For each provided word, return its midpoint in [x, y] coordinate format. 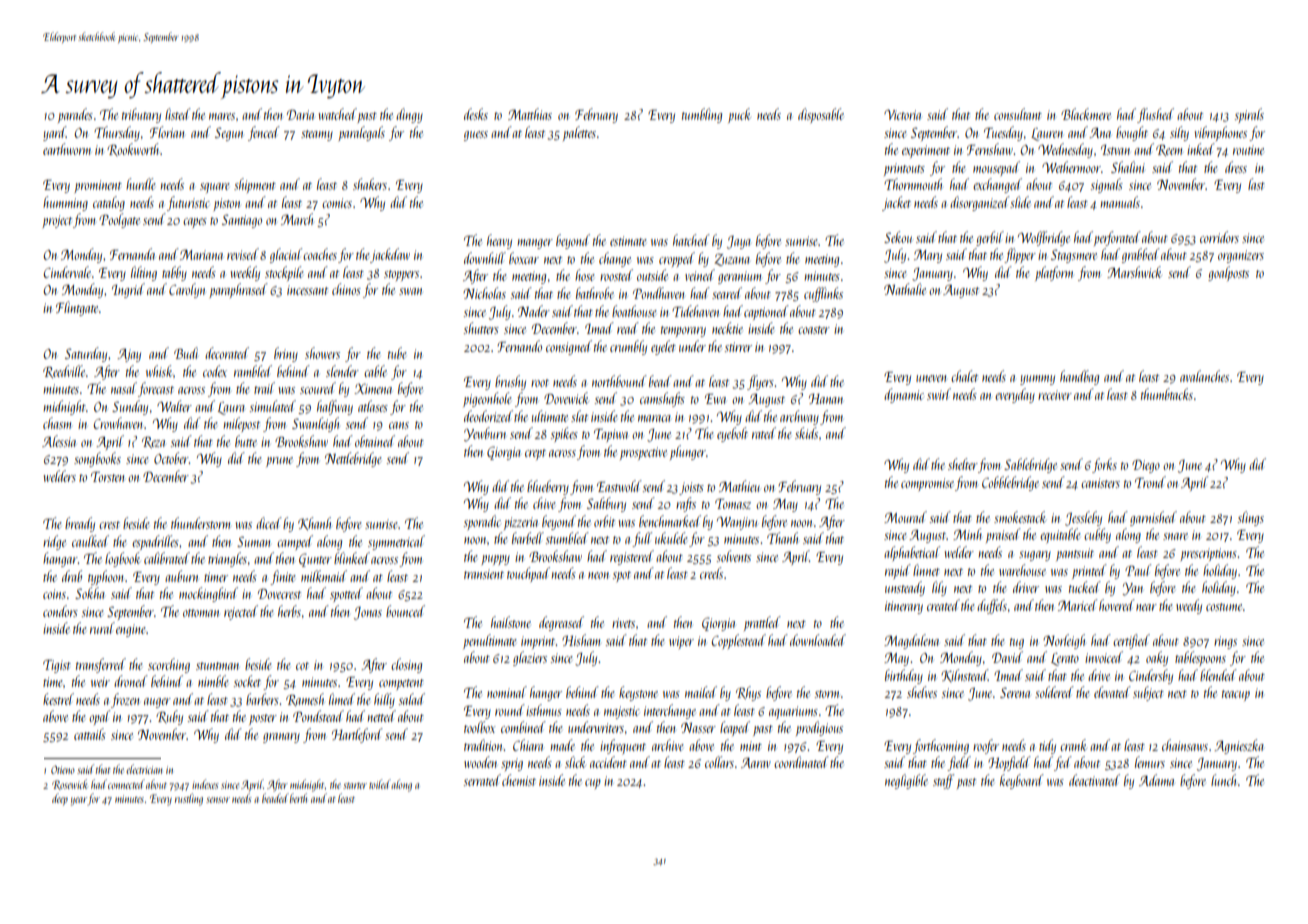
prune [279, 462]
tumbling [702, 115]
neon [598, 575]
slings [1251, 518]
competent [401, 684]
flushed [1155, 115]
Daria [300, 115]
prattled [762, 623]
